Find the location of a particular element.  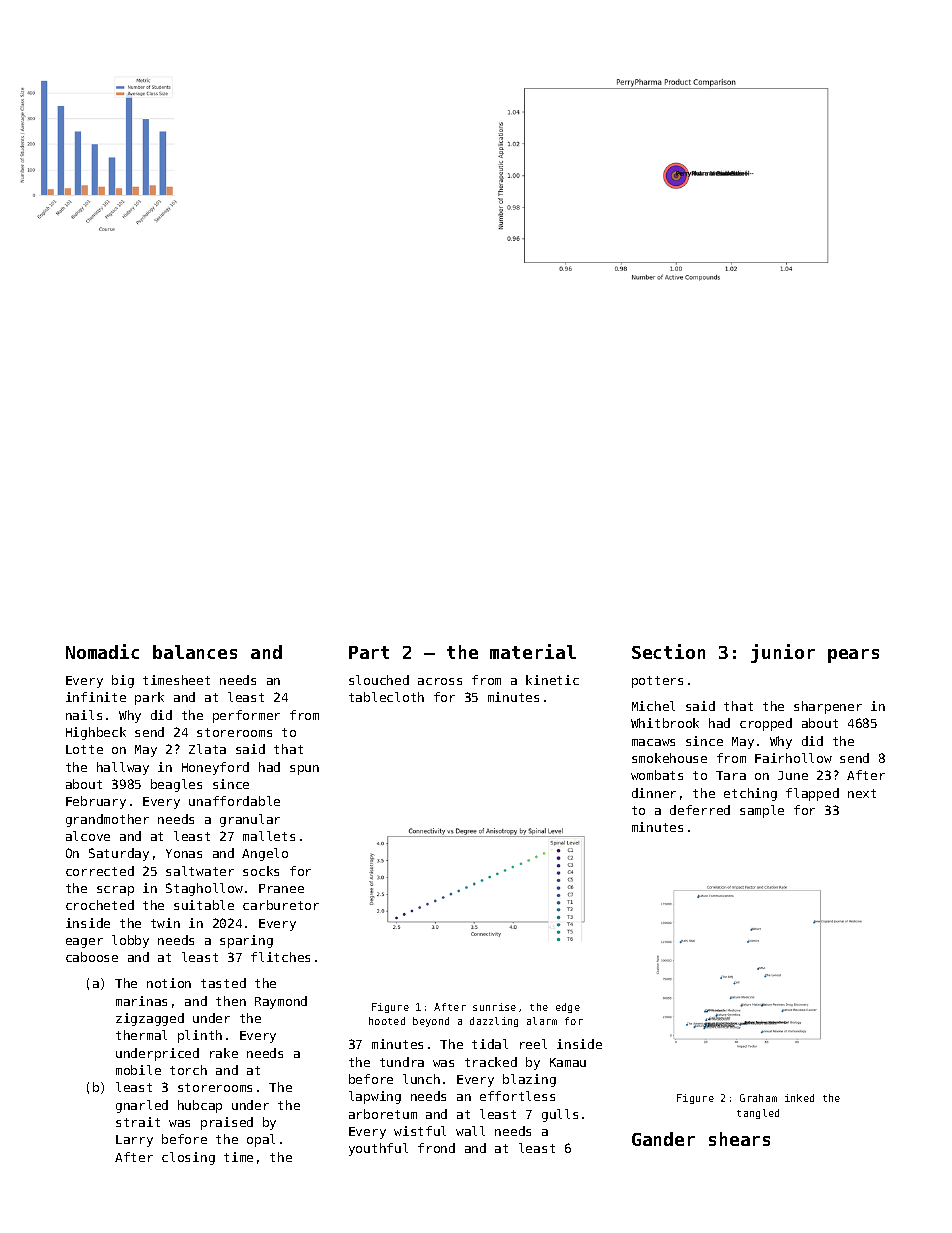

gnarled is located at coordinates (142, 1106).
